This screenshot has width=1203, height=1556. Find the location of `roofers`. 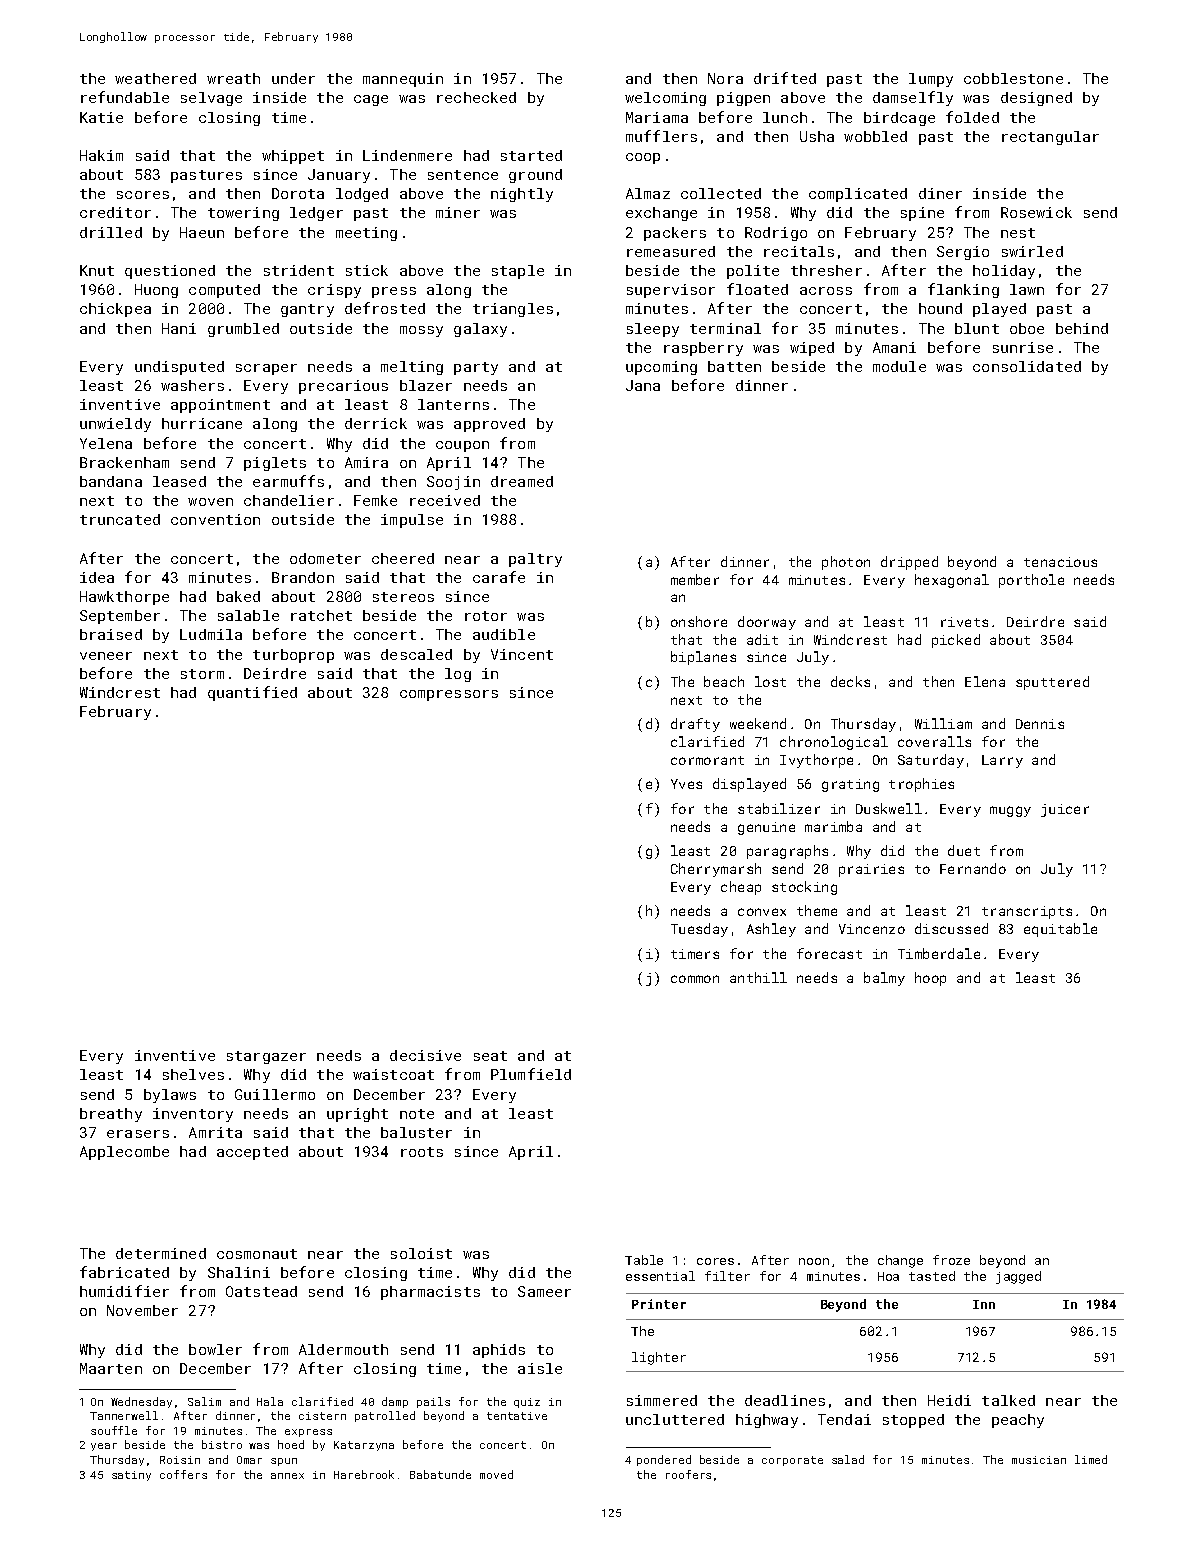

roofers is located at coordinates (688, 1474).
